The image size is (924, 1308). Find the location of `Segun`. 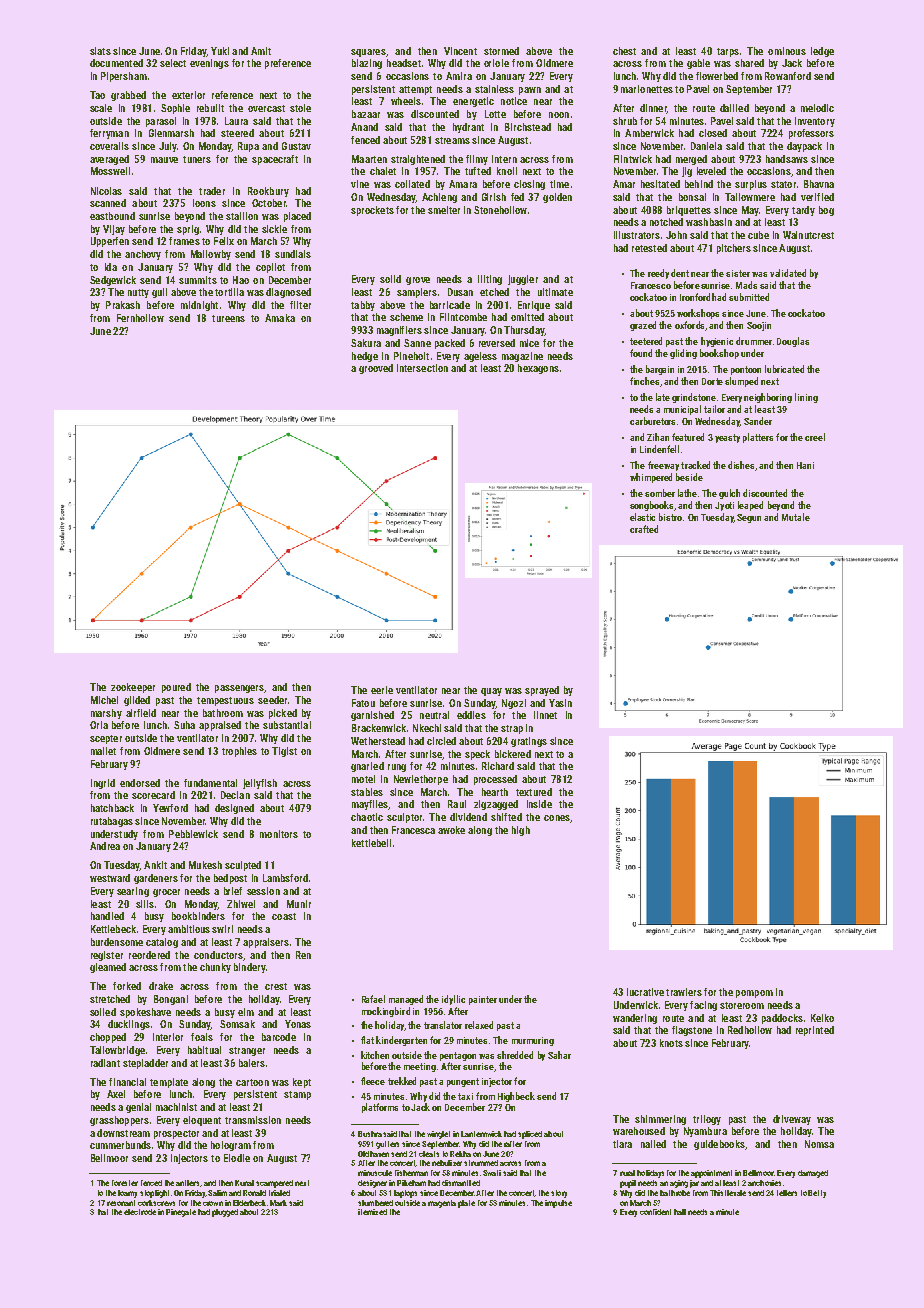

Segun is located at coordinates (749, 518).
